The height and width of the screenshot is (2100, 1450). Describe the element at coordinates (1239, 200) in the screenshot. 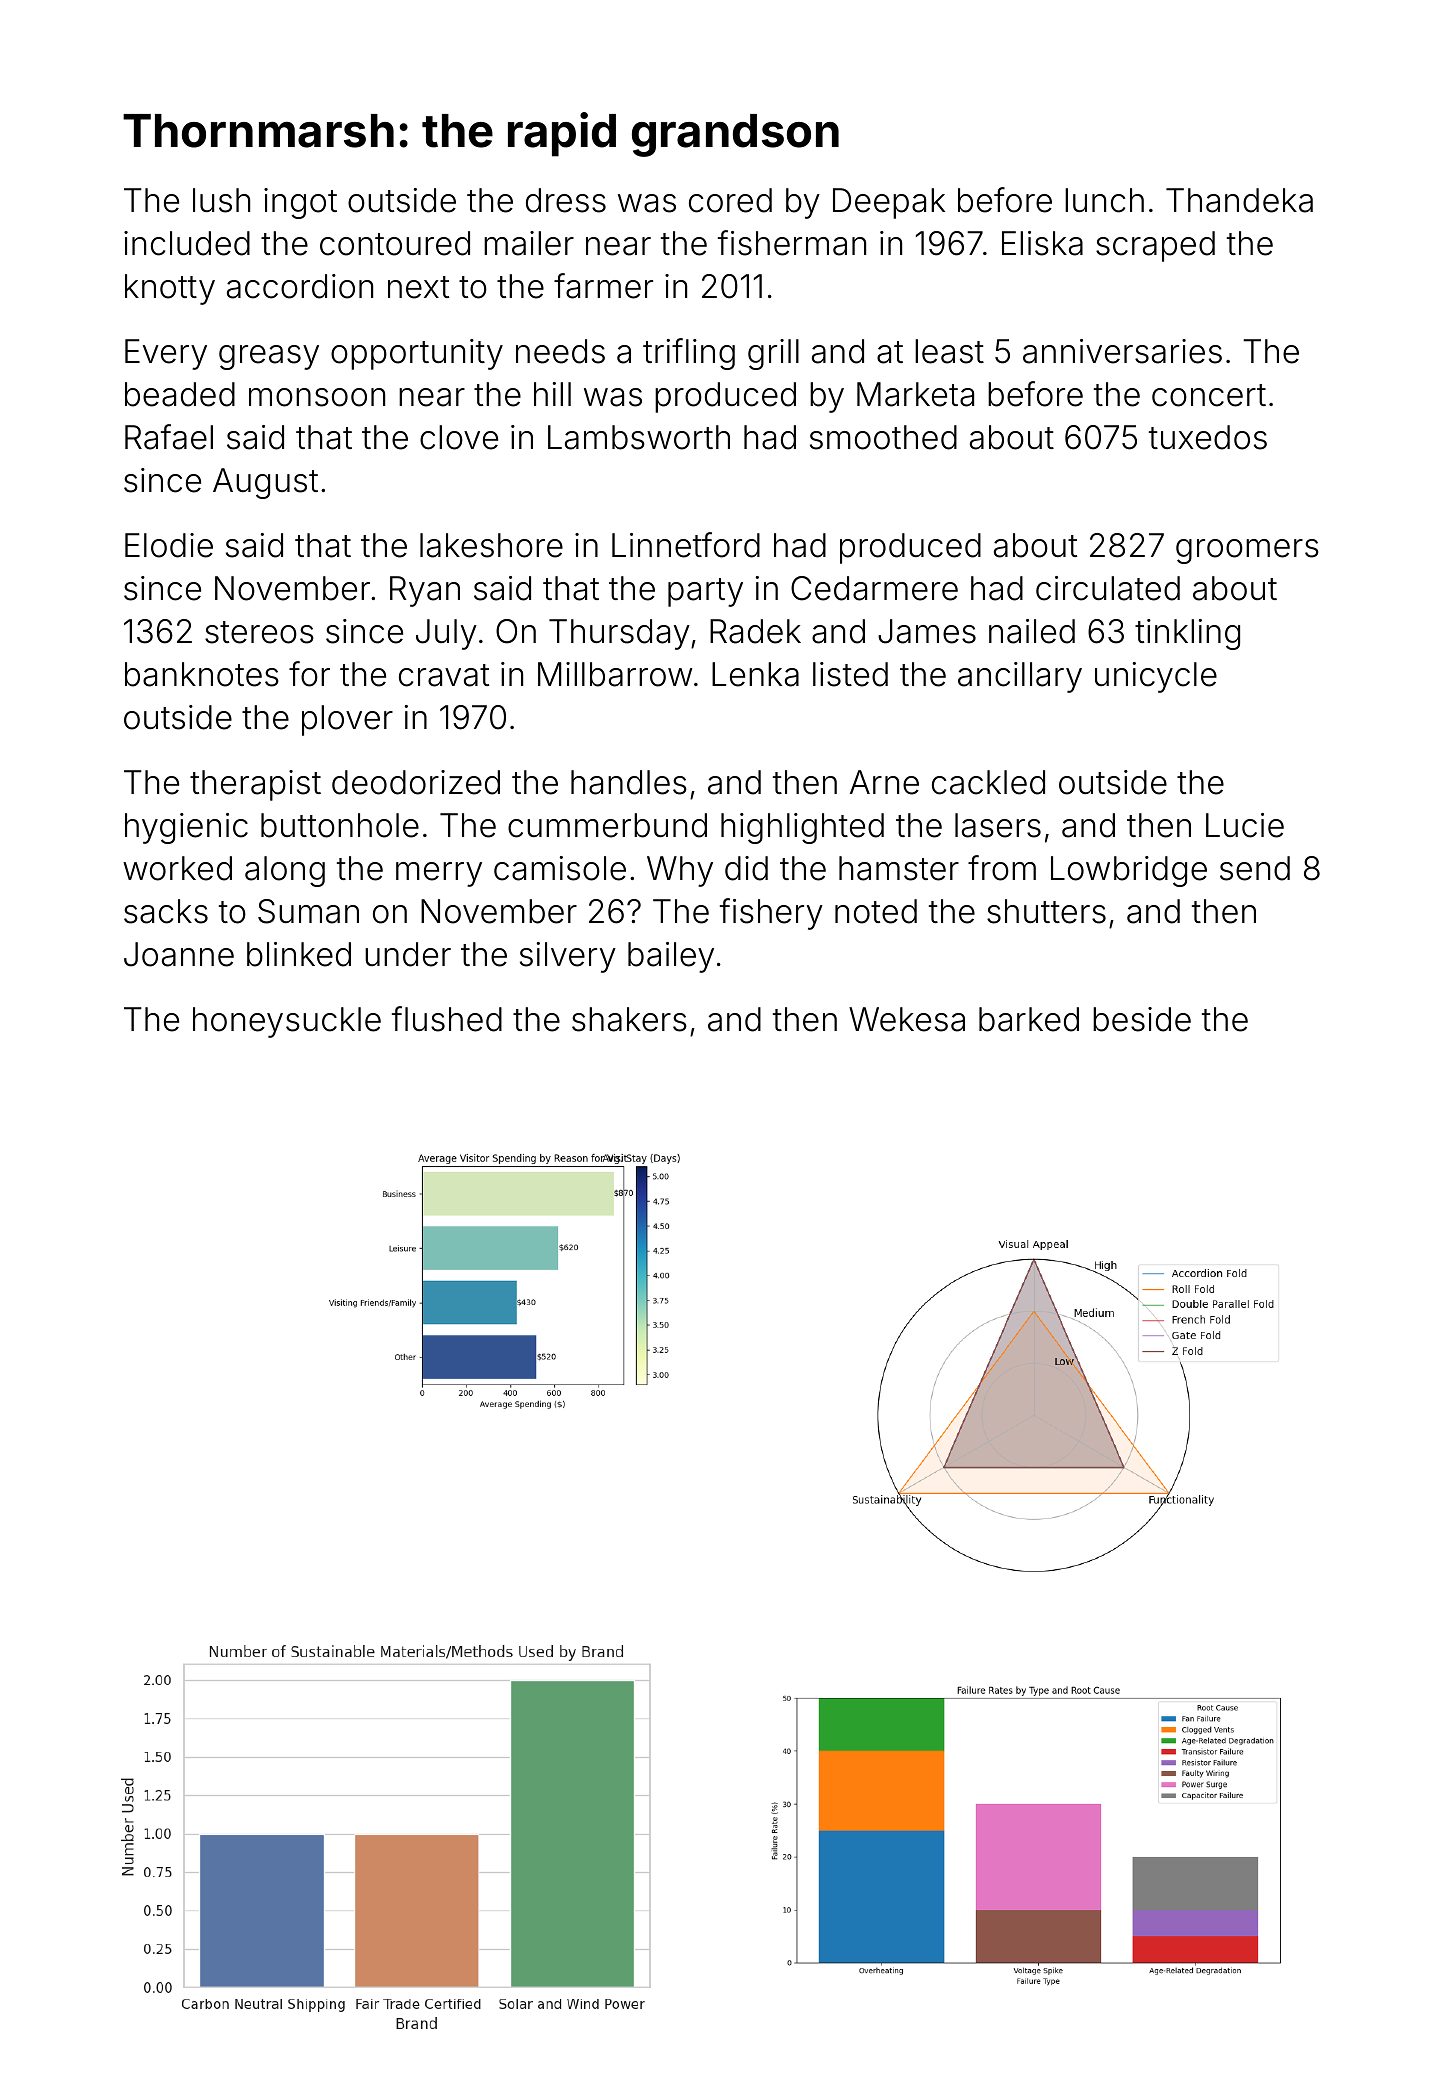

I see `Thandeka` at that location.
